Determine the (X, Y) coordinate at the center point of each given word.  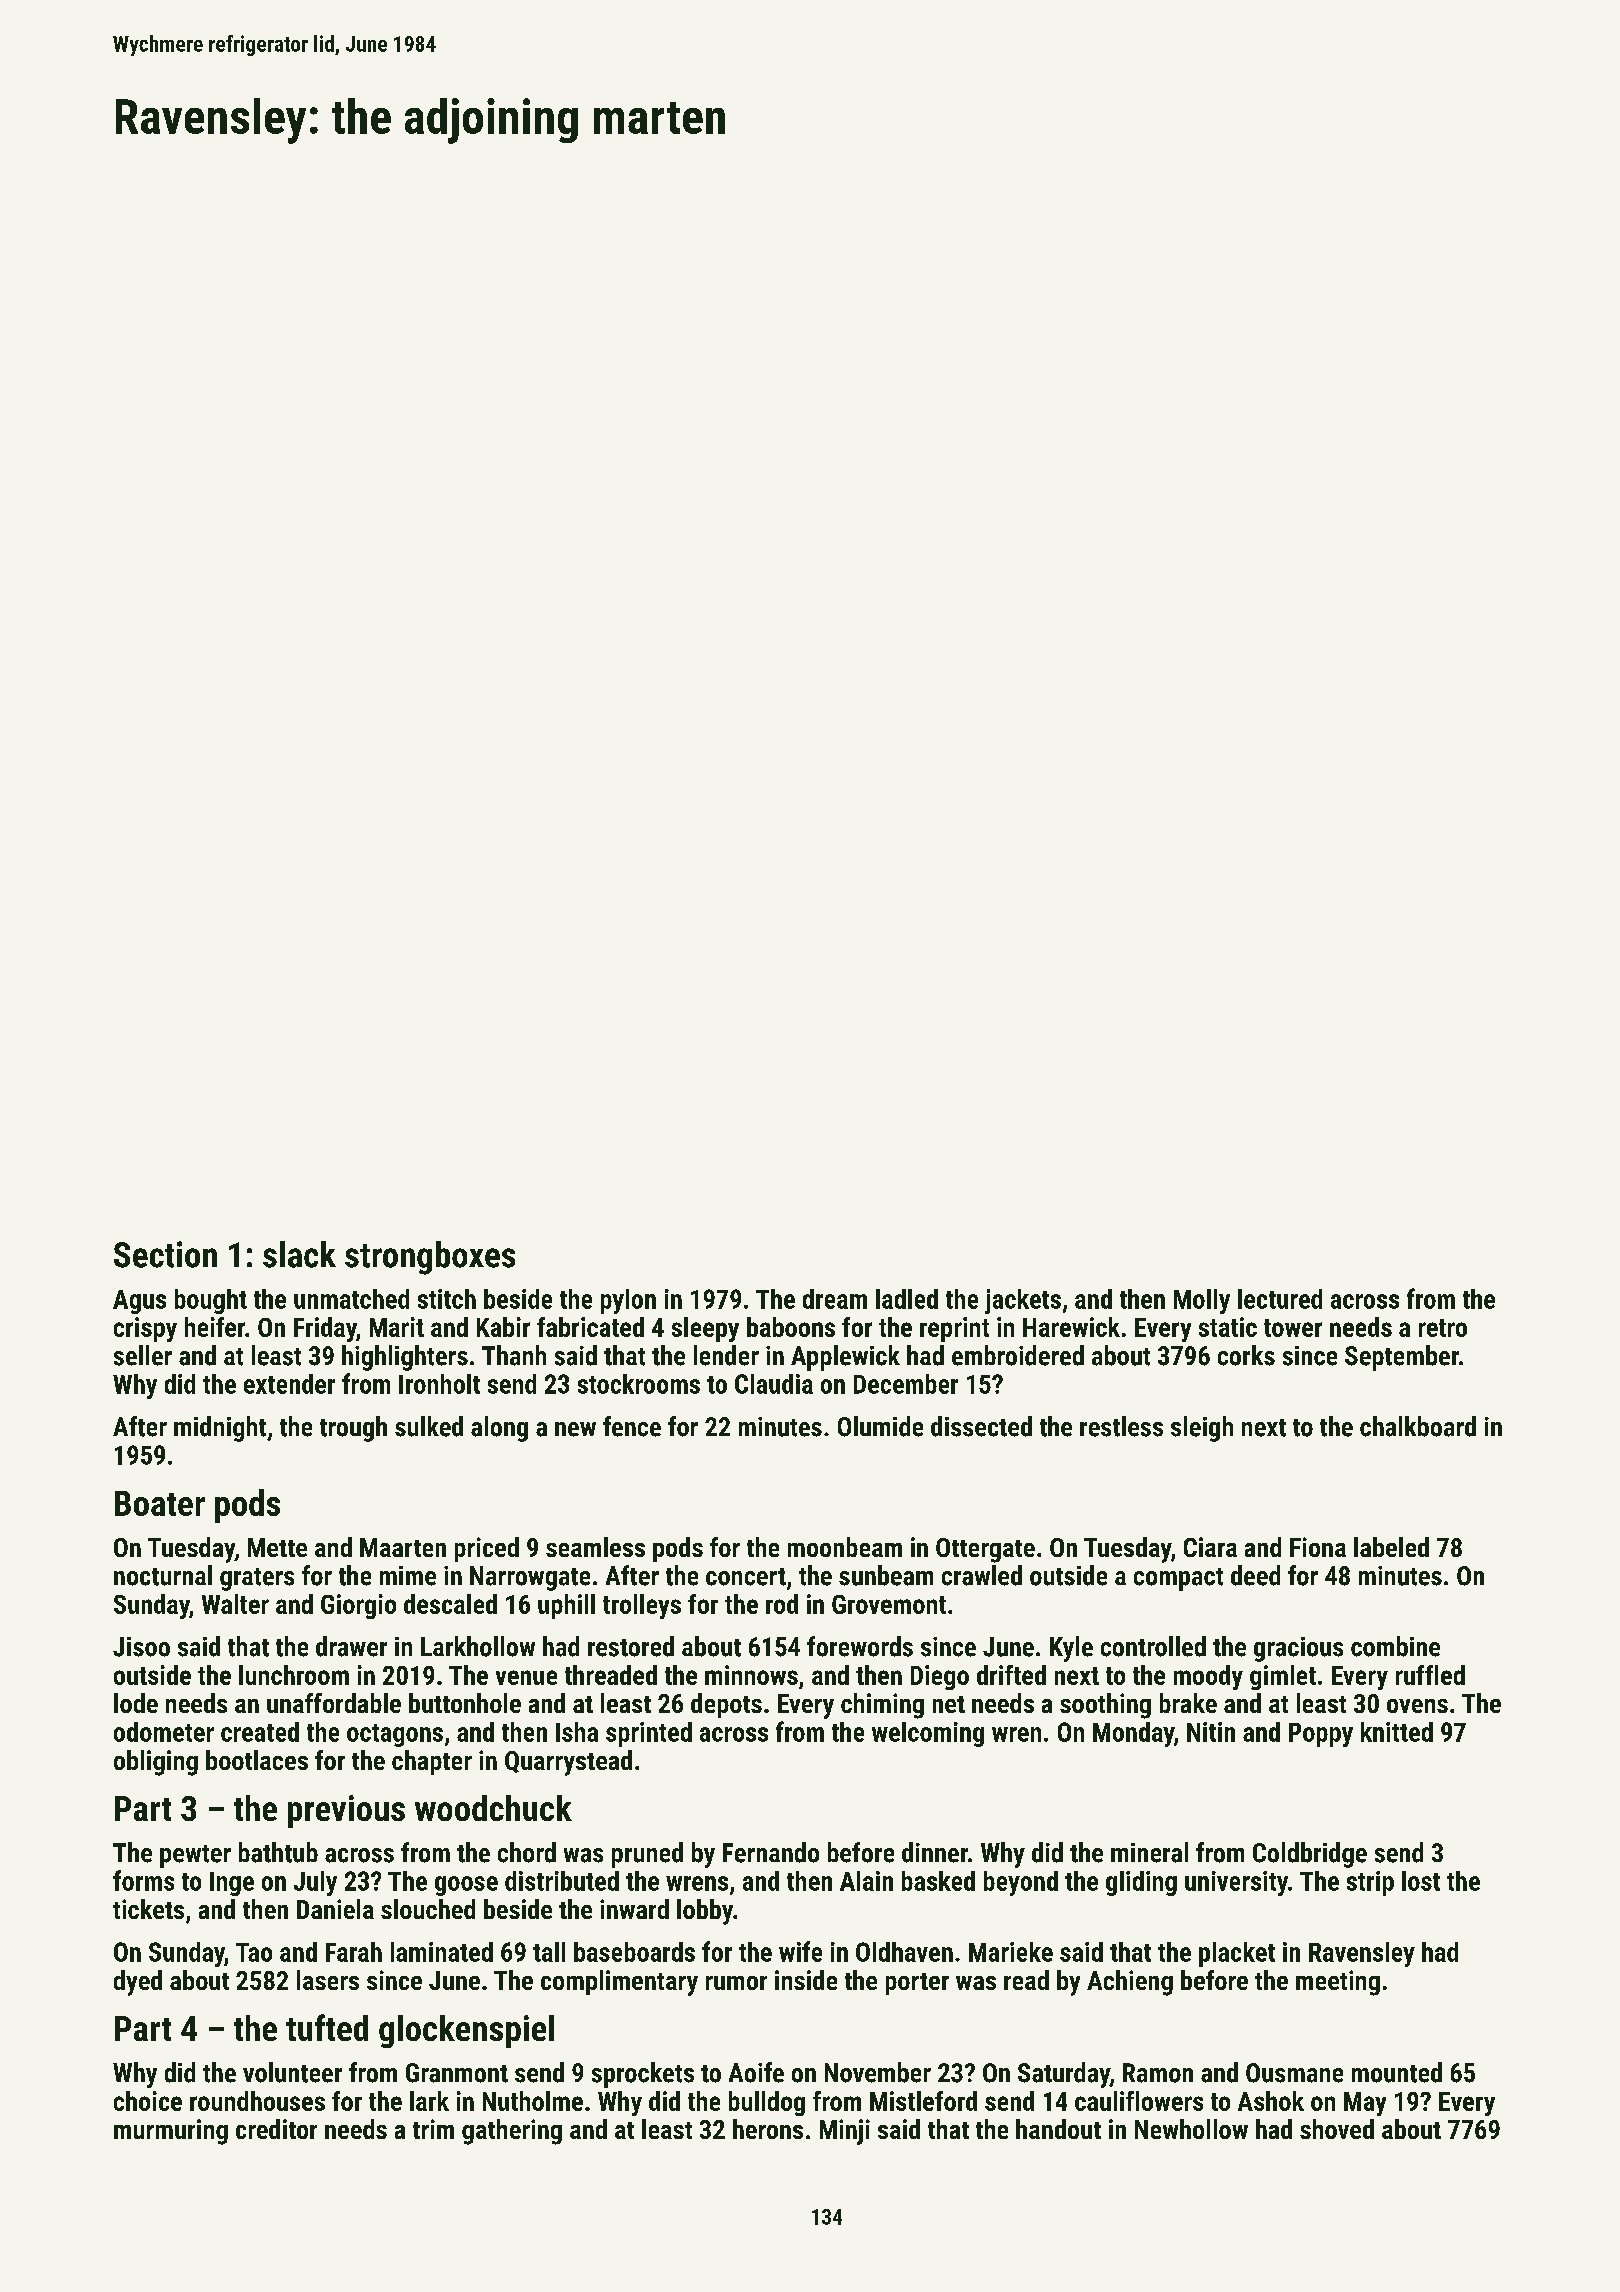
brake (1188, 1703)
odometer (164, 1732)
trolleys (642, 1606)
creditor (276, 2129)
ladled (907, 1299)
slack (299, 1254)
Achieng (1130, 1983)
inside (806, 1980)
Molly (1202, 1301)
